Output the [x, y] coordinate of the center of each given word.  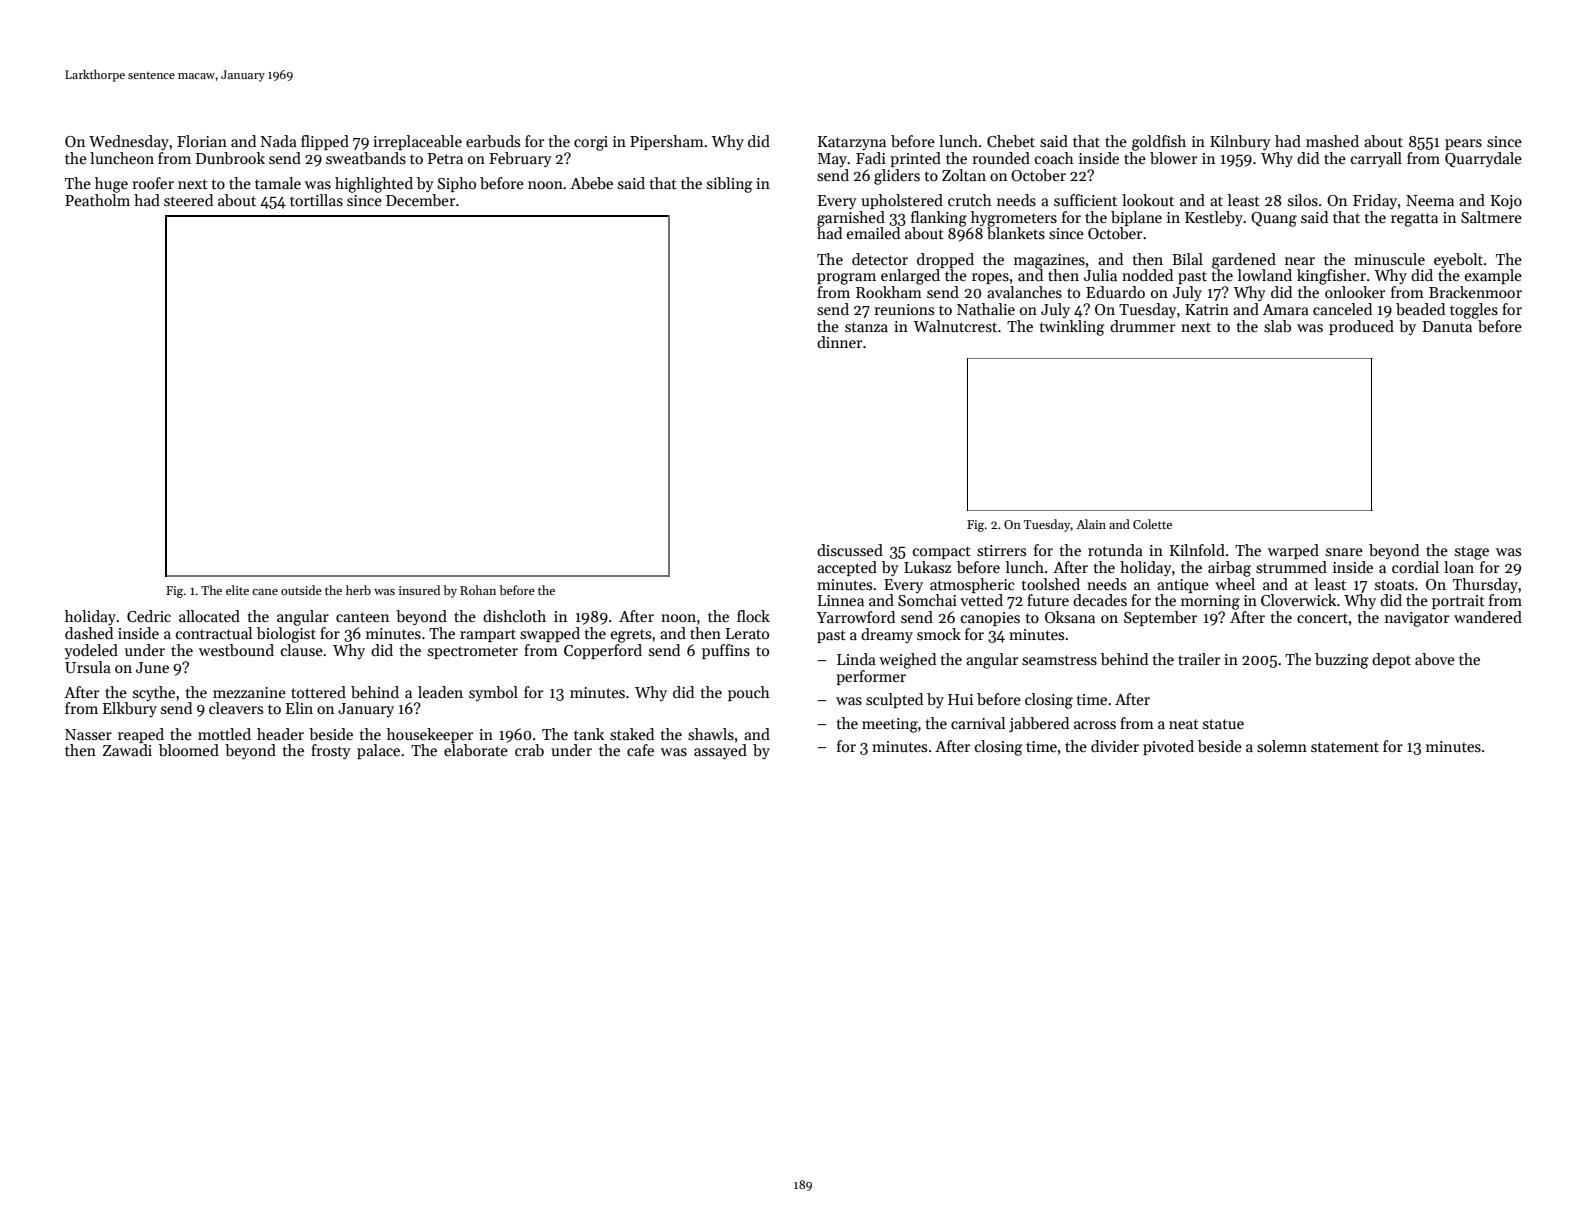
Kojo [1506, 202]
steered [188, 200]
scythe [154, 693]
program [846, 279]
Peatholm [97, 200]
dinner [839, 342]
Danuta [1447, 326]
